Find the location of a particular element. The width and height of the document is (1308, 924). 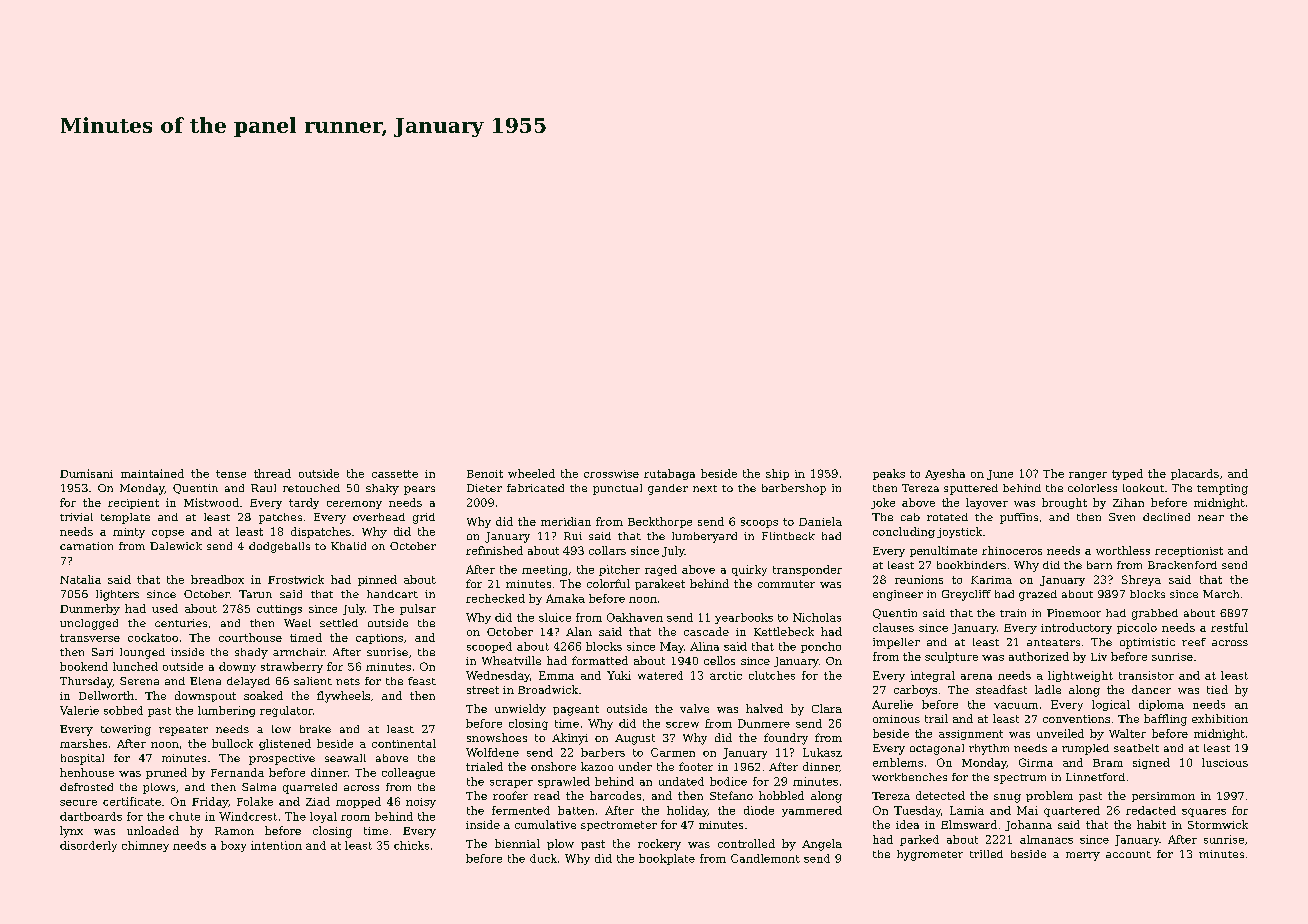

bookplate is located at coordinates (667, 859).
